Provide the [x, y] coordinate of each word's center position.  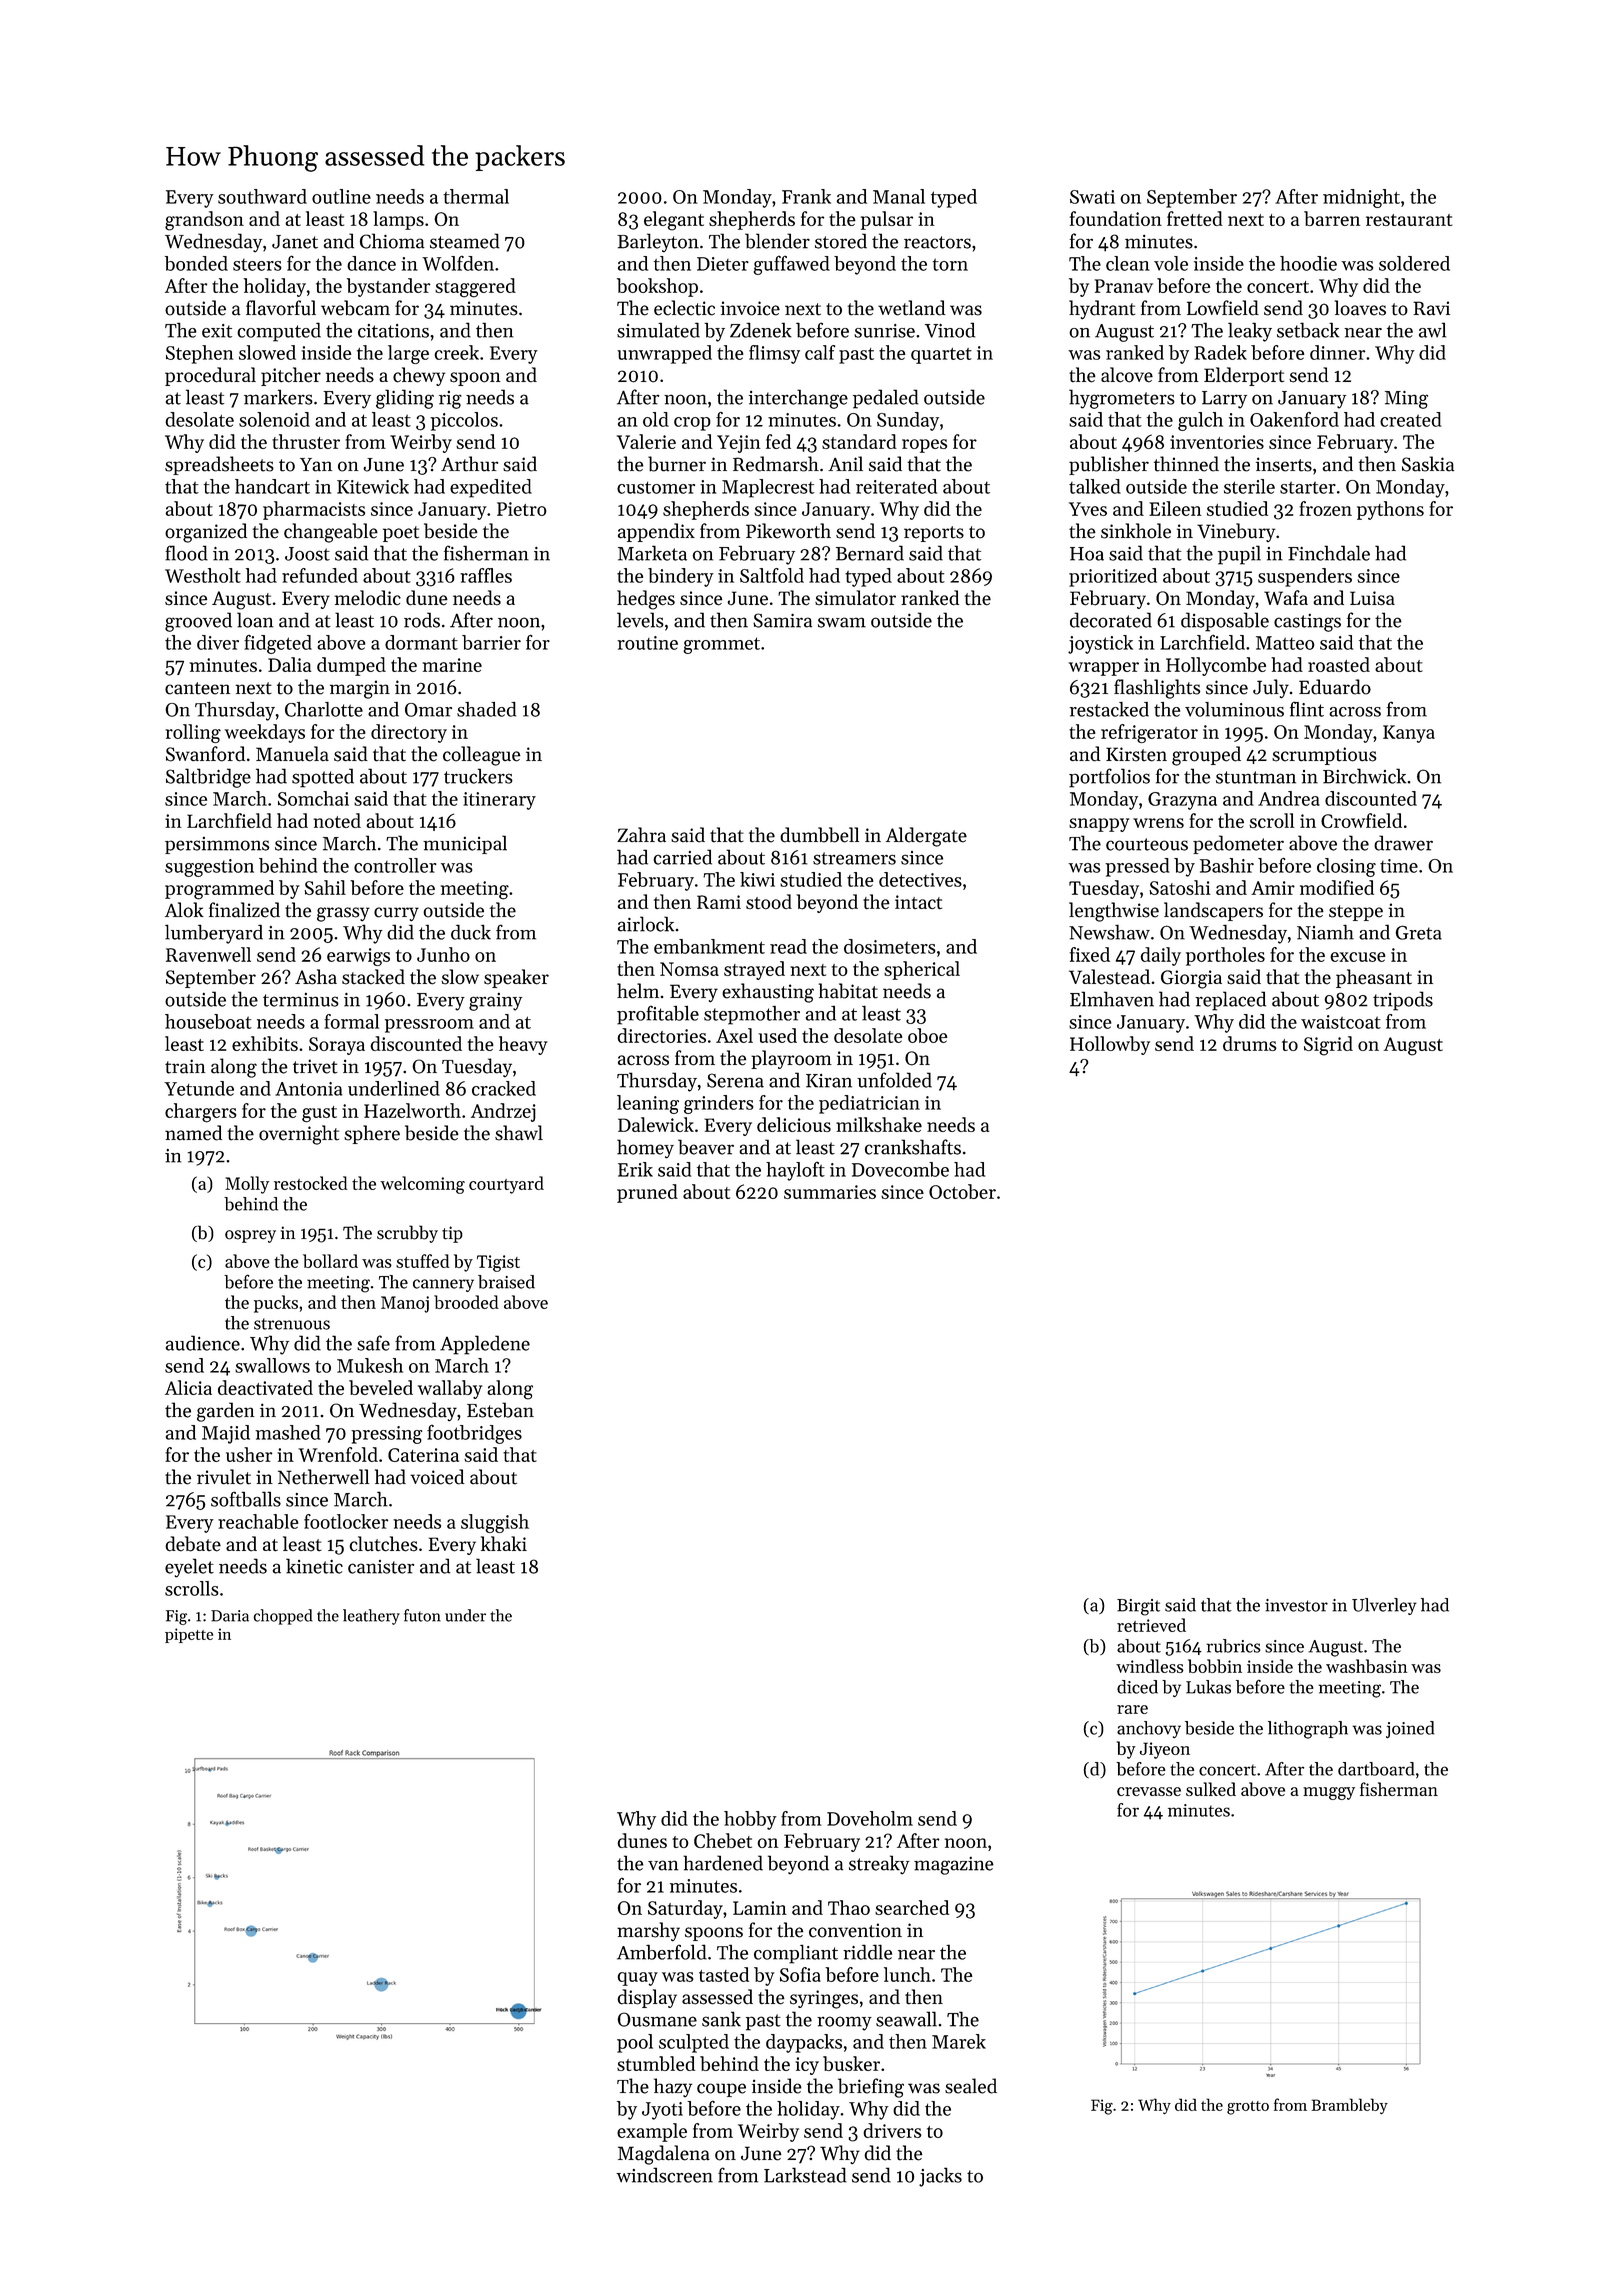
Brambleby [1350, 2106]
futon [422, 1615]
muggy [1329, 1793]
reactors [937, 242]
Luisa [1372, 598]
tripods [1403, 1001]
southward [262, 196]
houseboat [208, 1021]
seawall [906, 2019]
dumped [351, 666]
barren [1332, 218]
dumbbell [819, 835]
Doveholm [870, 1818]
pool [635, 2043]
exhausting [768, 993]
